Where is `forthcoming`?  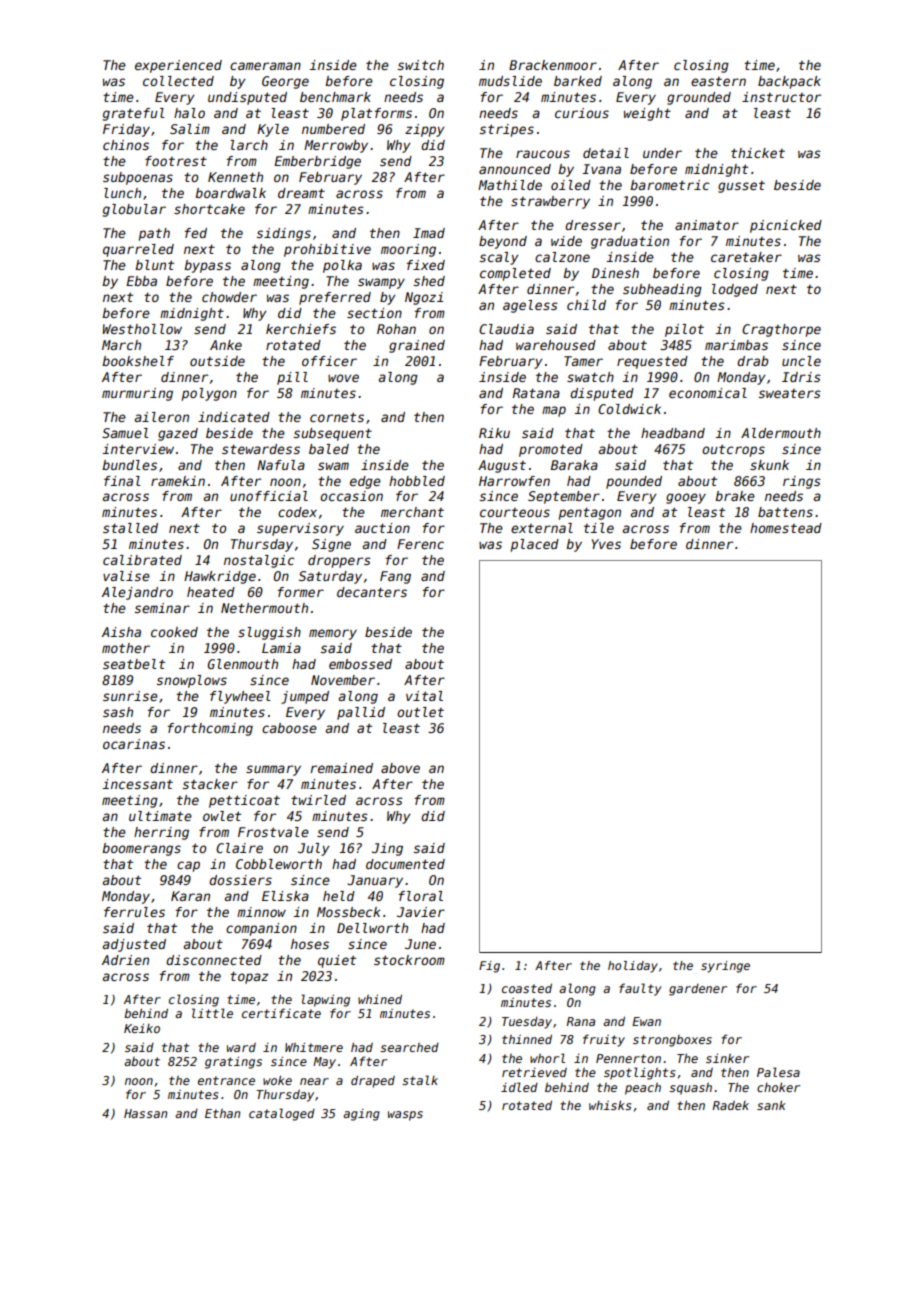 forthcoming is located at coordinates (210, 729).
